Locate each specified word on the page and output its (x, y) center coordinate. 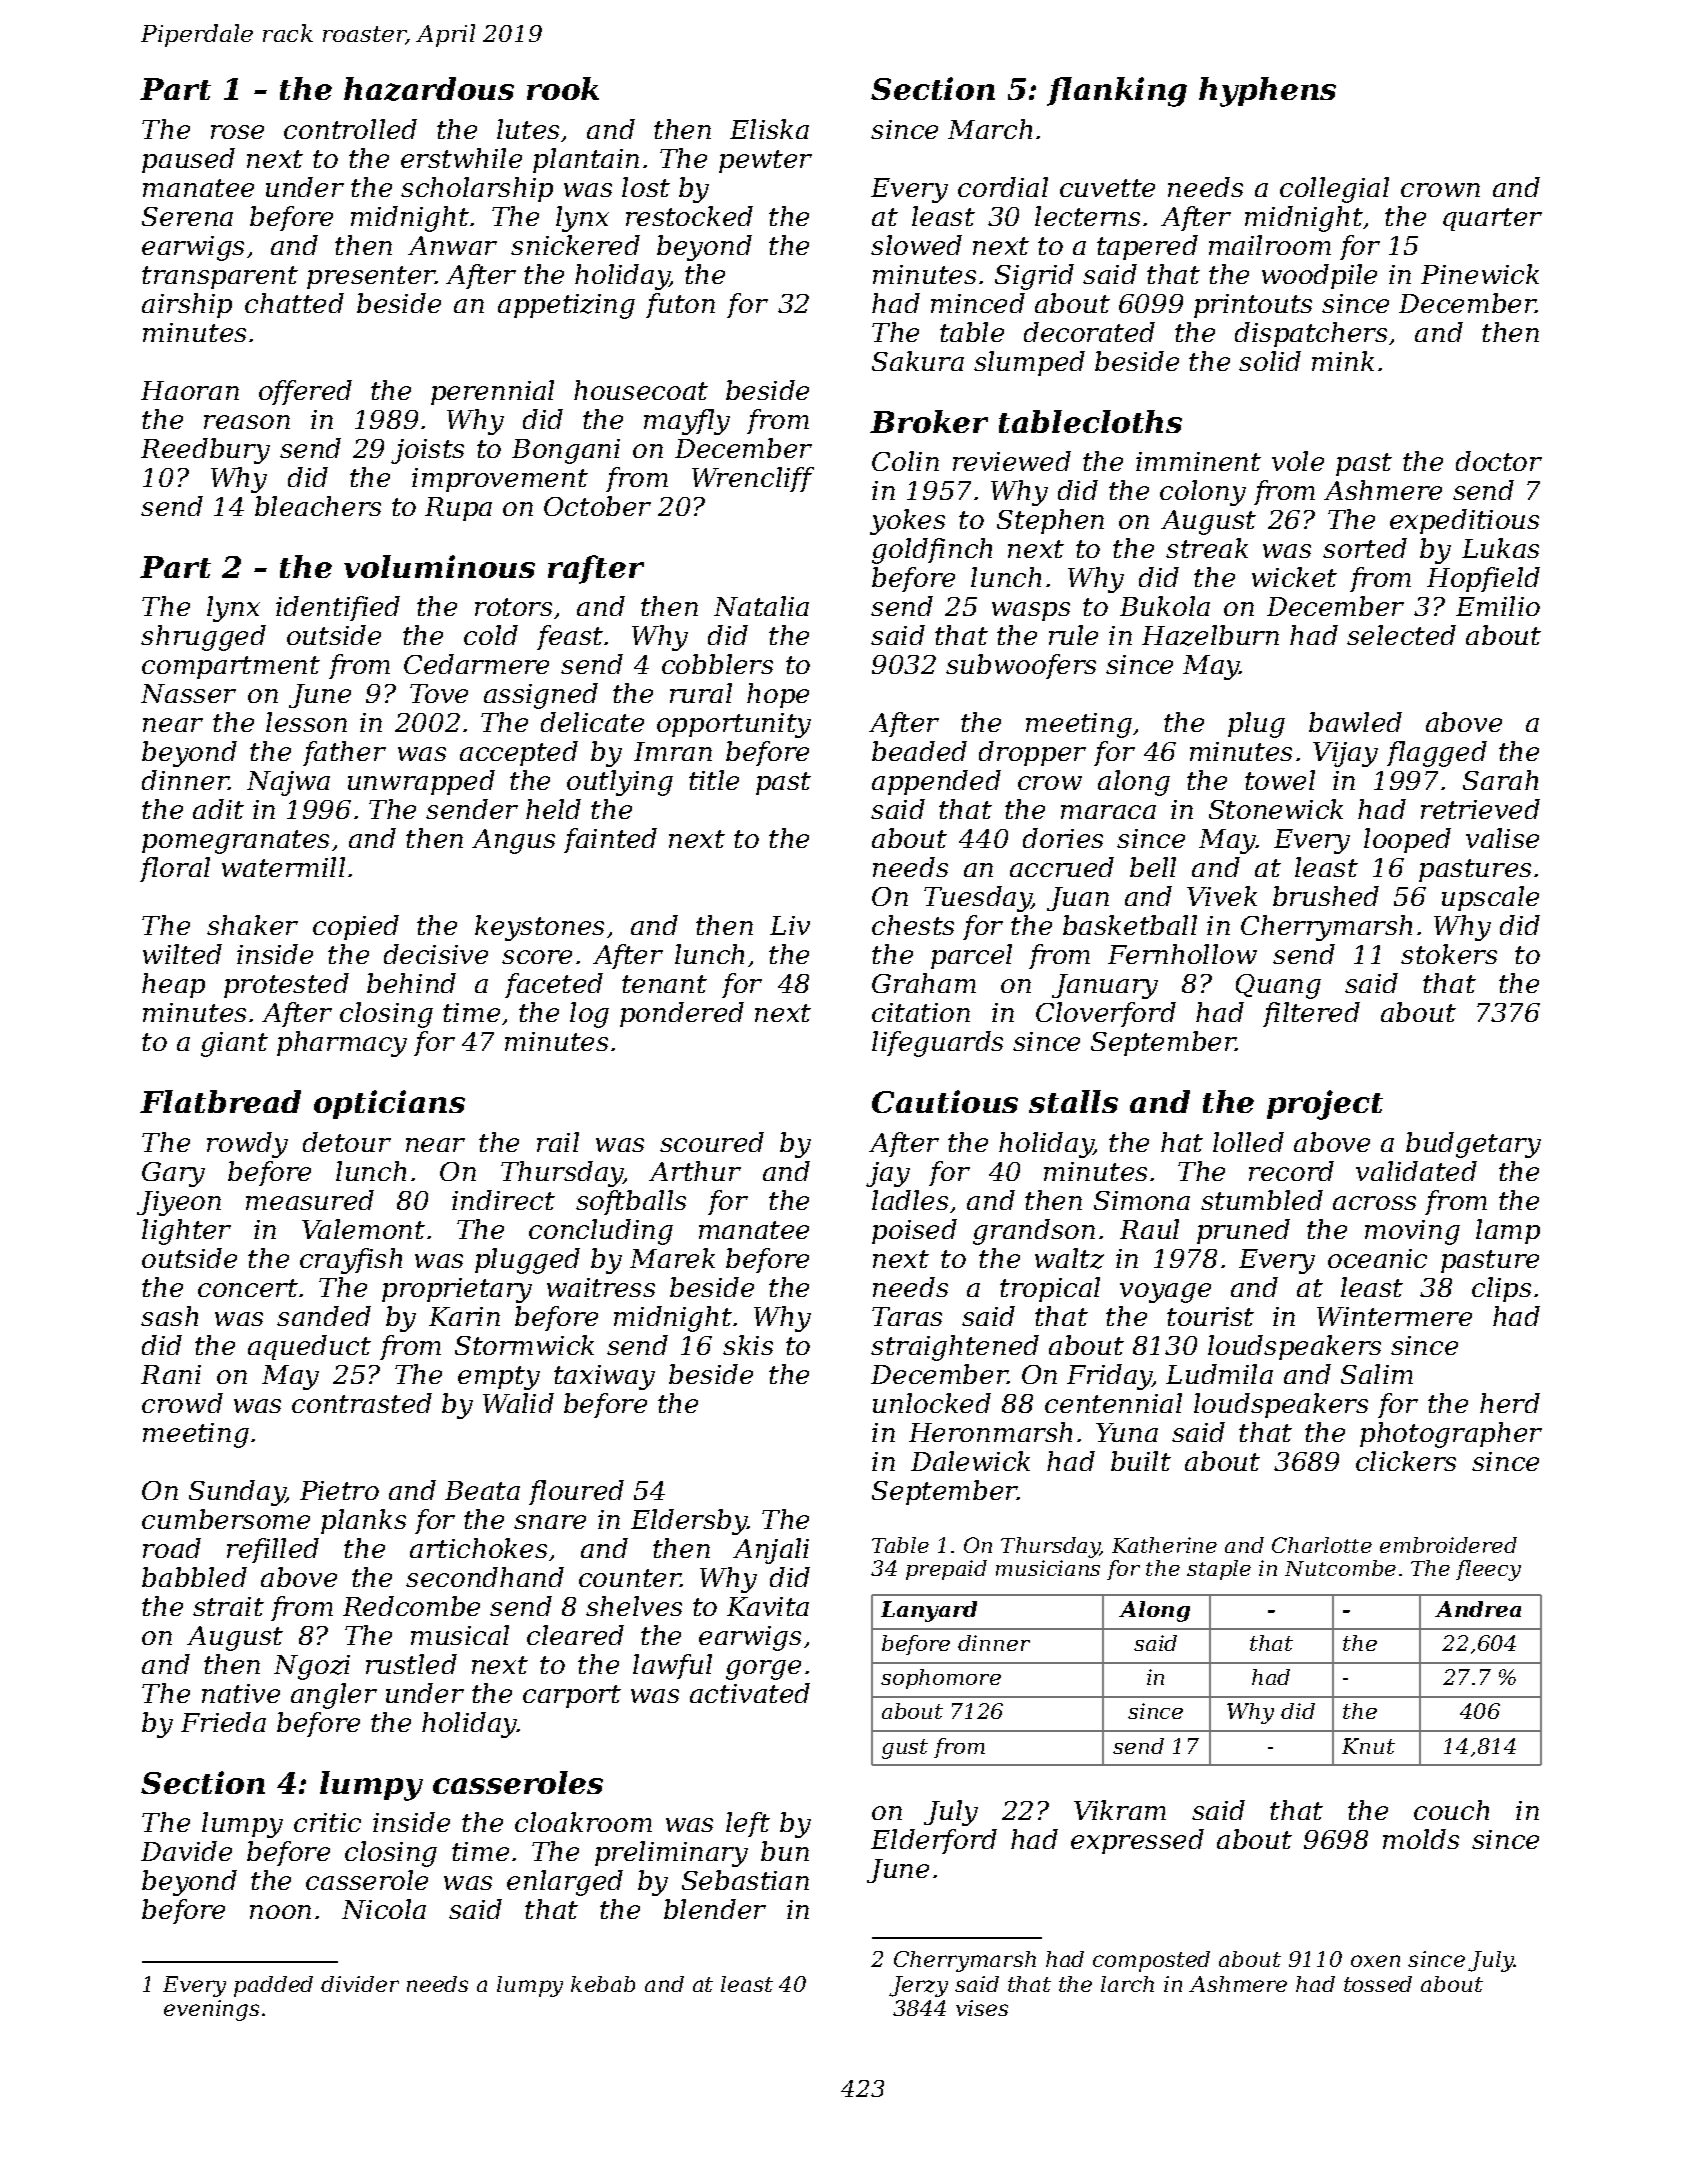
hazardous (429, 89)
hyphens (1267, 92)
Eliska (769, 129)
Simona (1142, 1200)
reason (247, 422)
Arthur (695, 1171)
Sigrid (1034, 277)
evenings (211, 2010)
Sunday (237, 1493)
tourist (1210, 1316)
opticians (389, 1104)
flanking (1117, 92)
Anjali (771, 1551)
